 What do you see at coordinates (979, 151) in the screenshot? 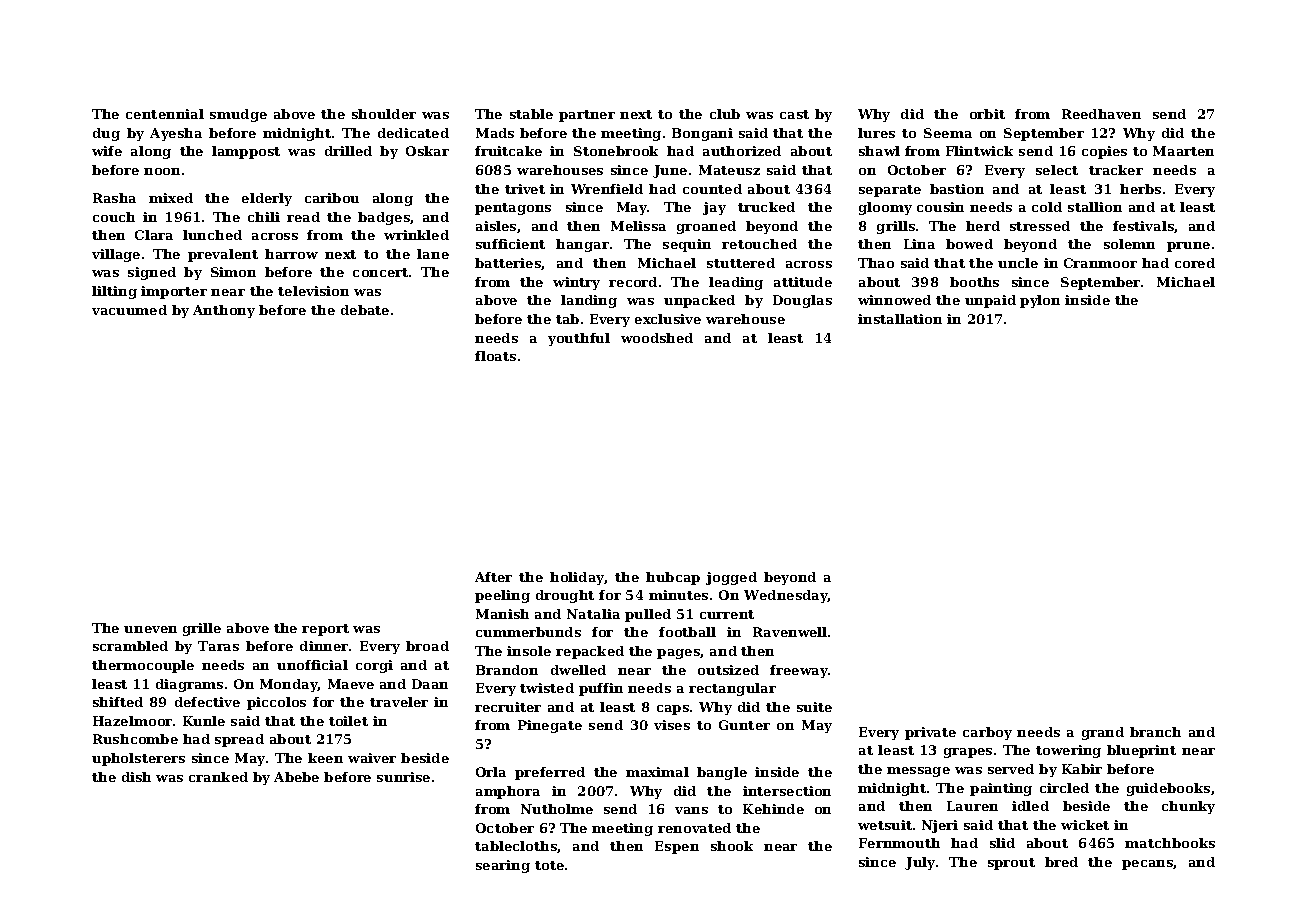
I see `Flintwick` at bounding box center [979, 151].
